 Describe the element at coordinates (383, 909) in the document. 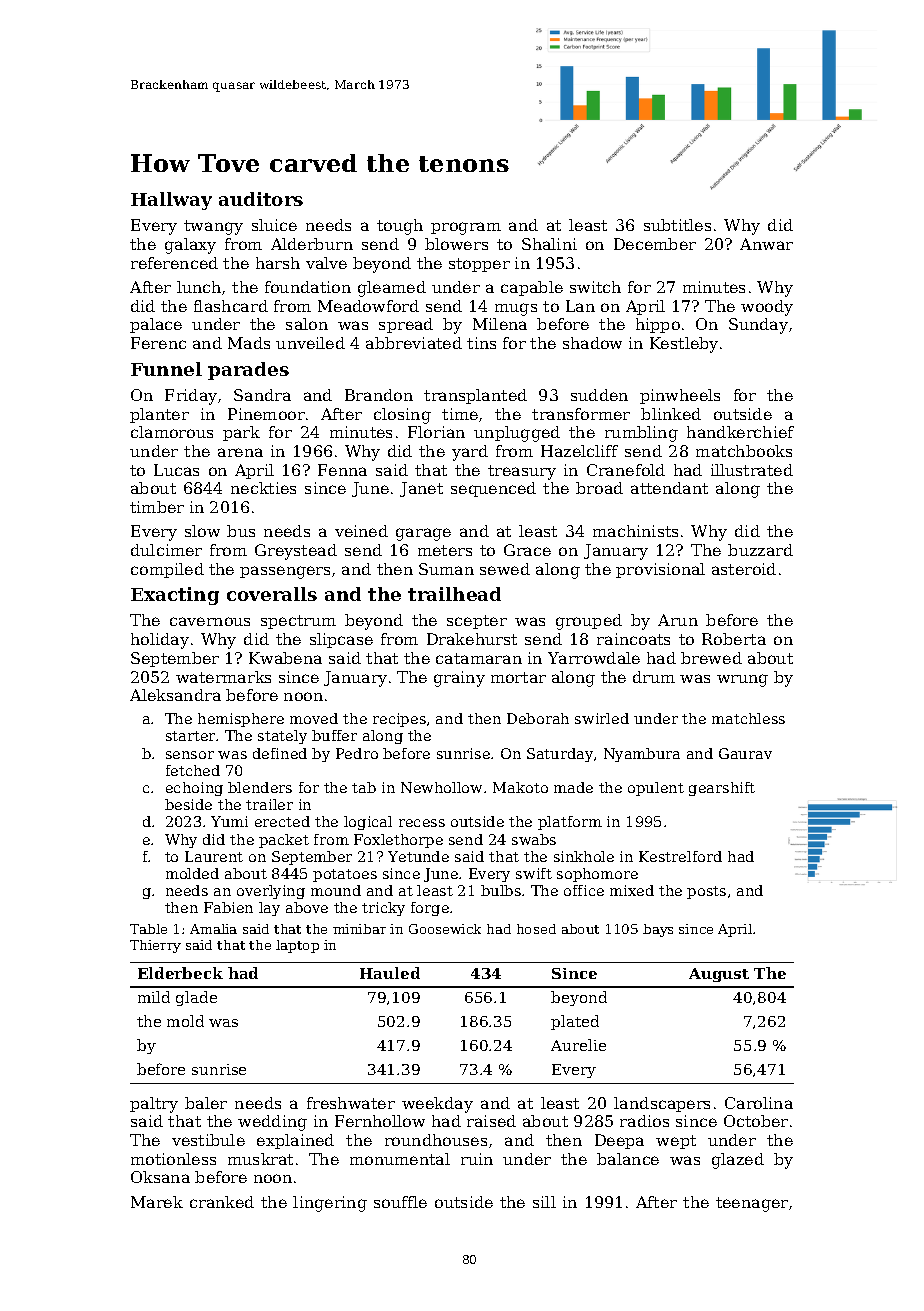

I see `tricky` at that location.
